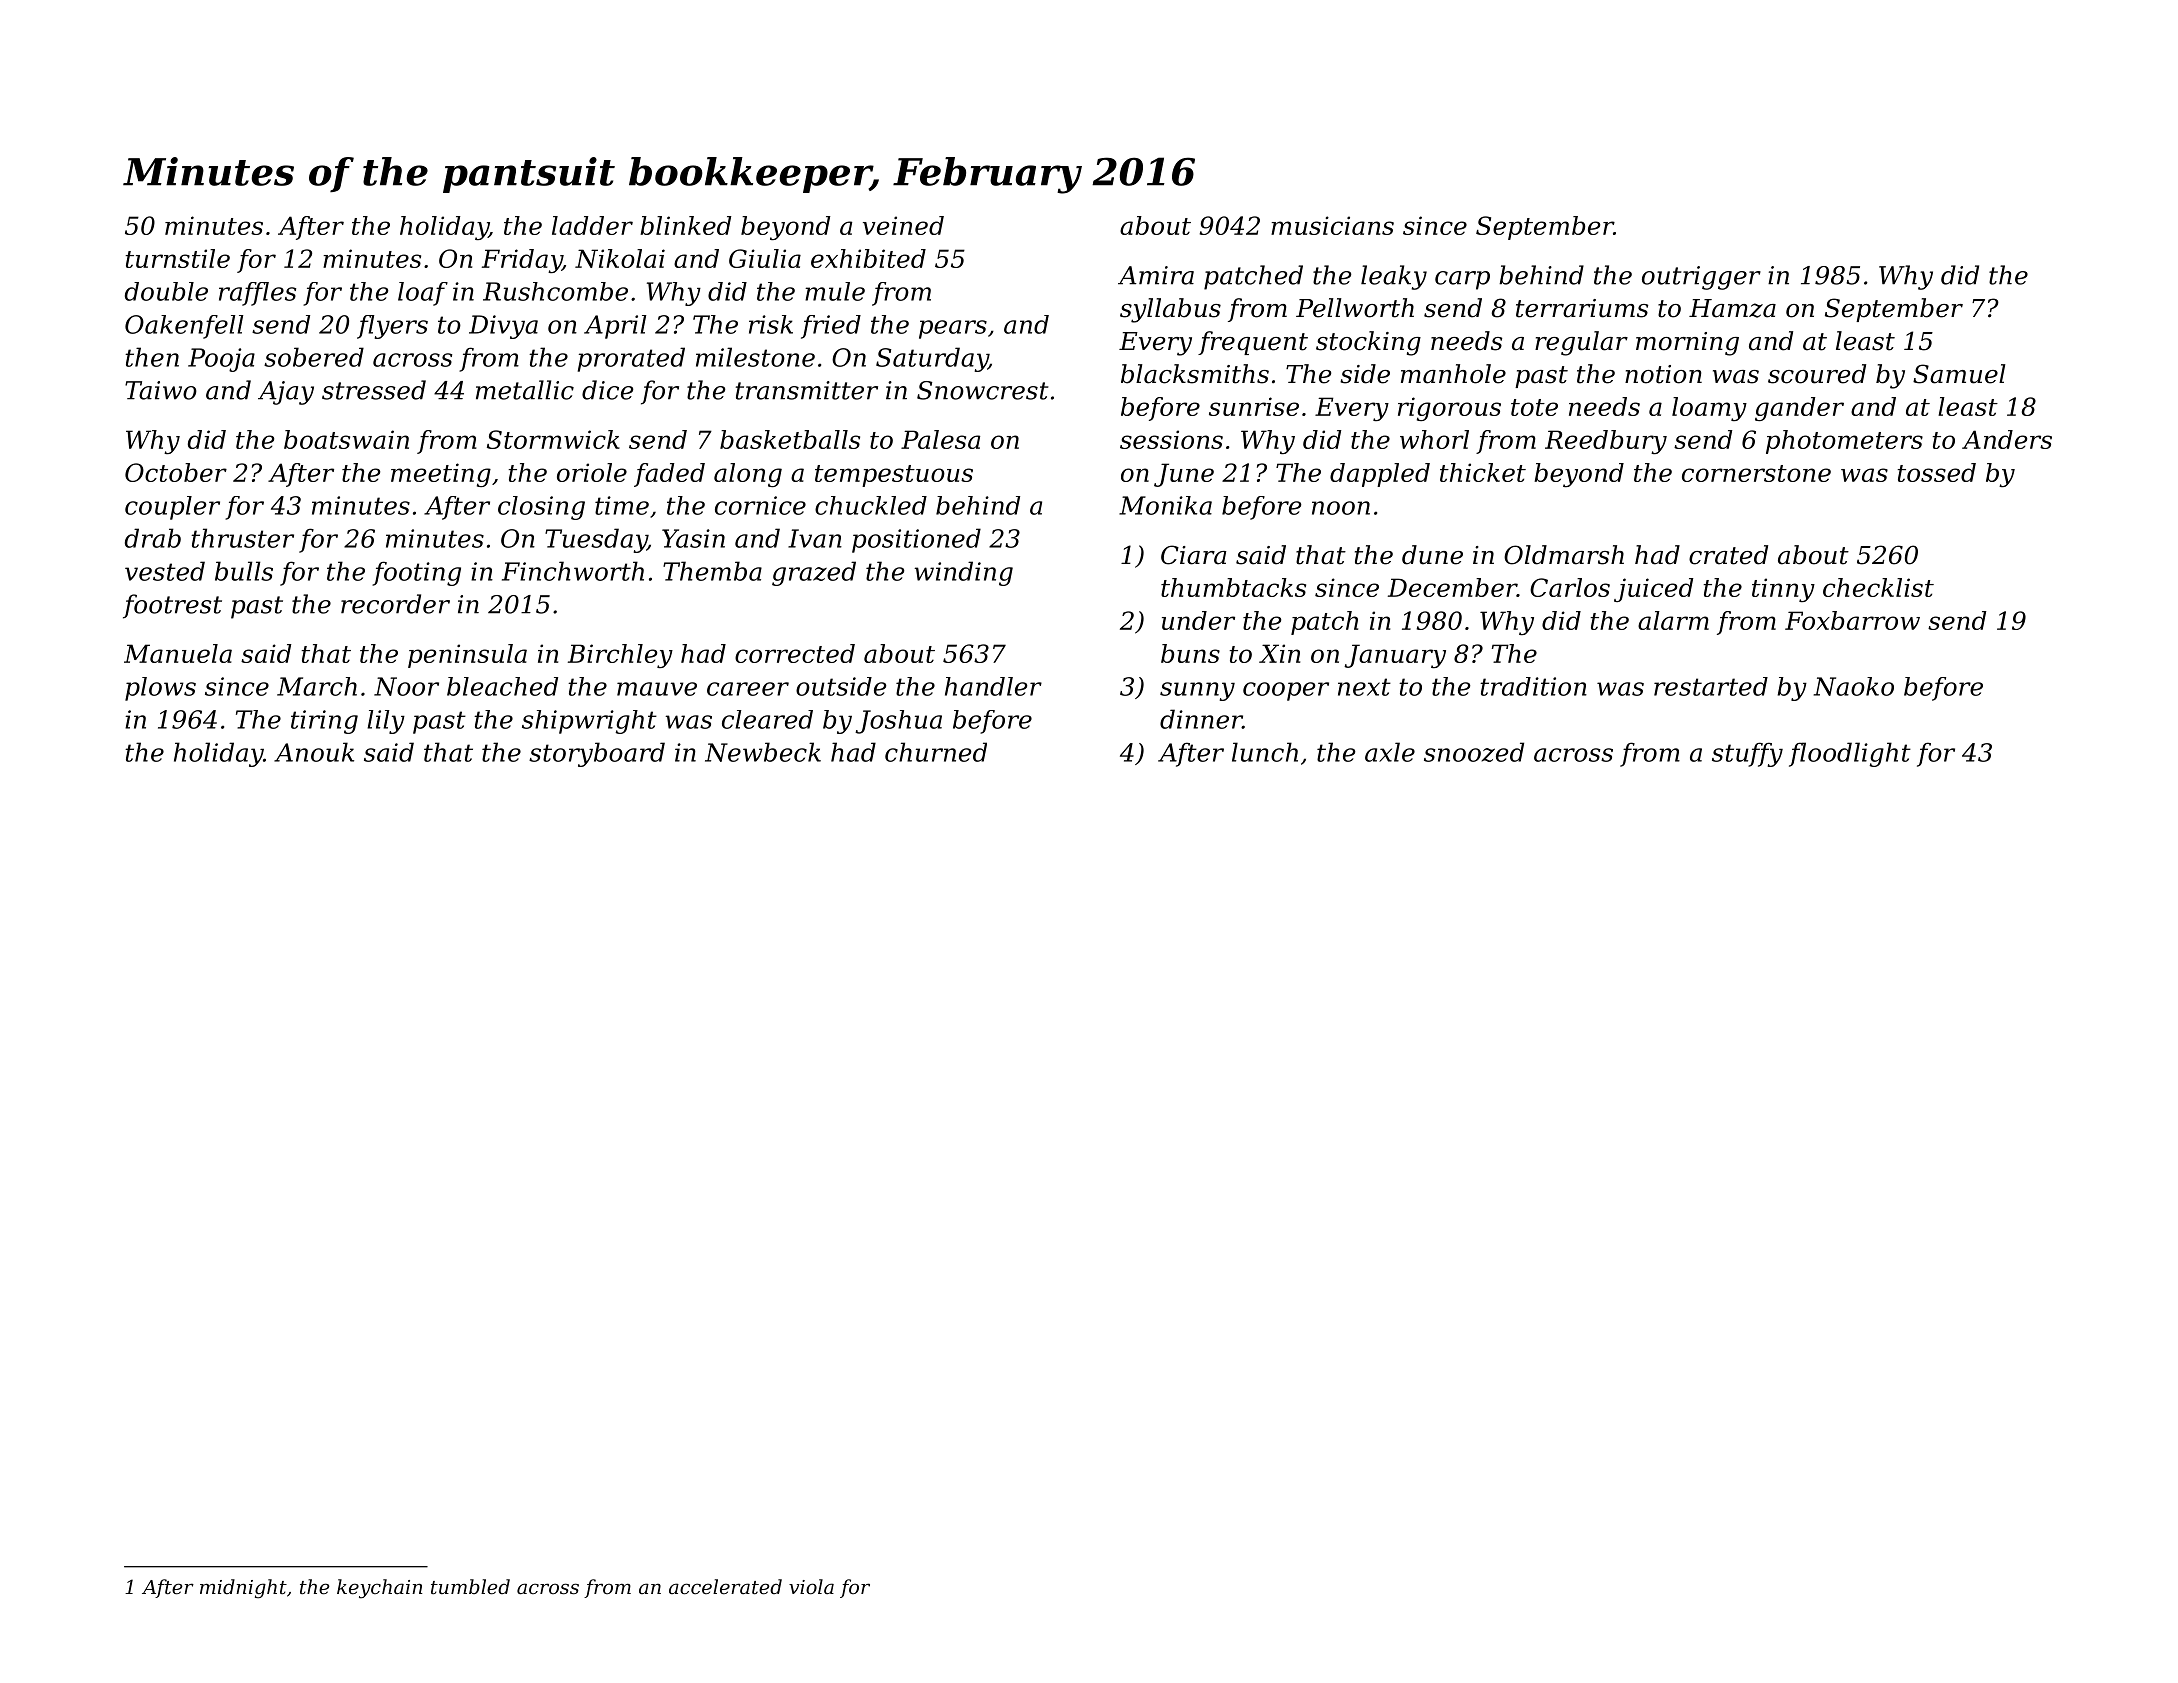 This image has height=1683, width=2178. I want to click on storyboard, so click(597, 754).
